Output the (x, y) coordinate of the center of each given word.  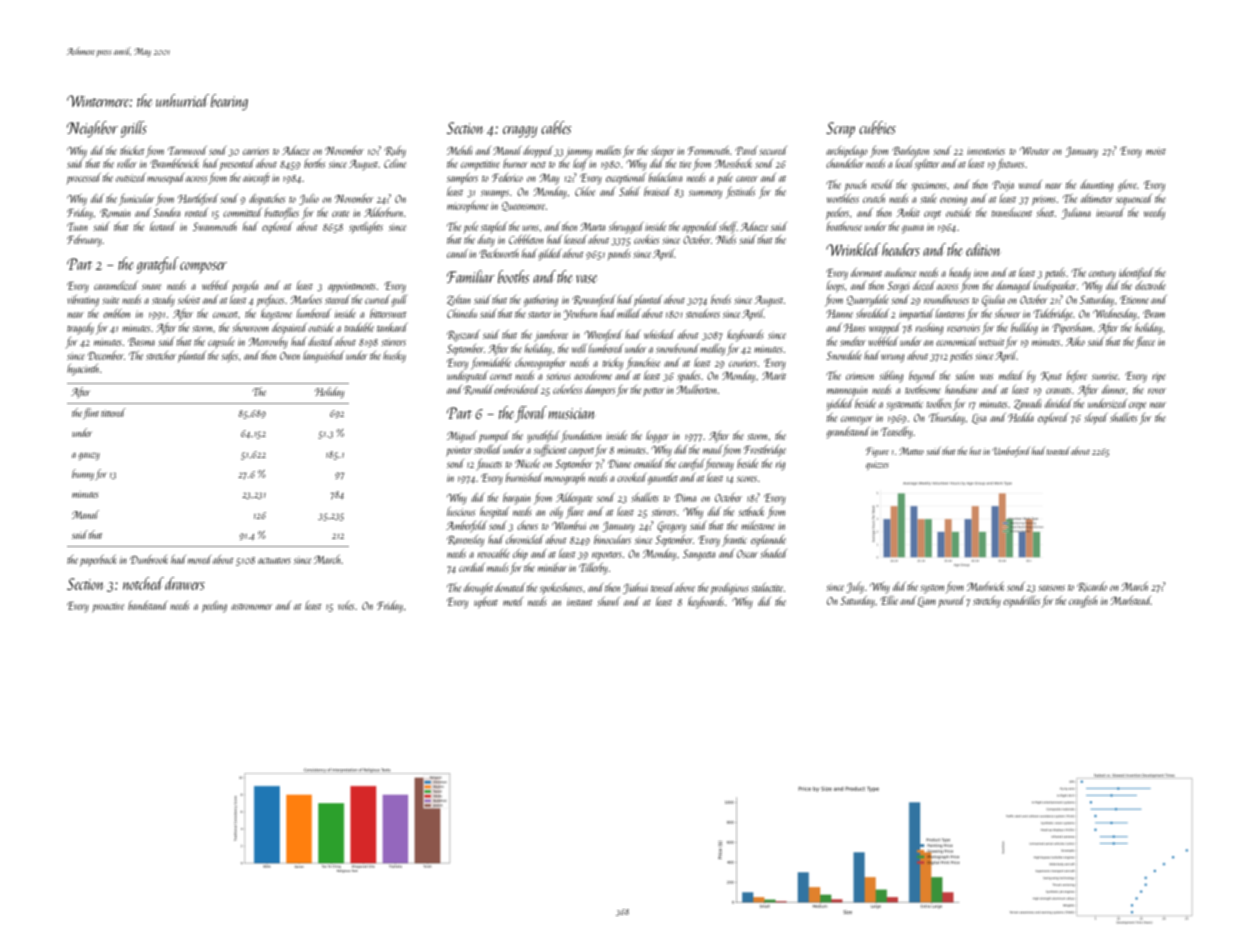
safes (229, 356)
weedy (1154, 214)
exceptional (626, 178)
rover (1157, 391)
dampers (600, 390)
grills (134, 129)
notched (143, 583)
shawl (608, 601)
